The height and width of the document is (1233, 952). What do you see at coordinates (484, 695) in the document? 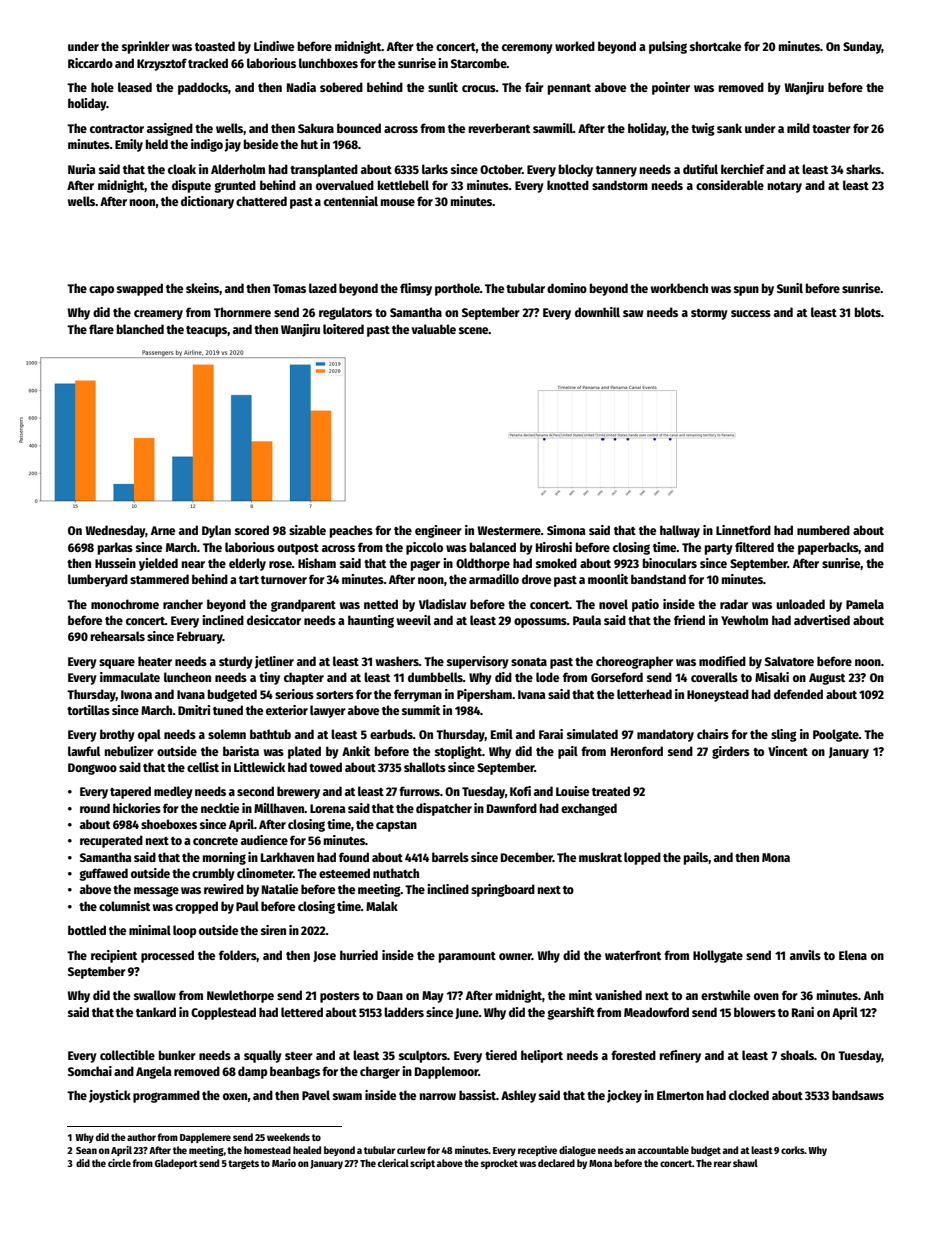
I see `Pipersham` at bounding box center [484, 695].
